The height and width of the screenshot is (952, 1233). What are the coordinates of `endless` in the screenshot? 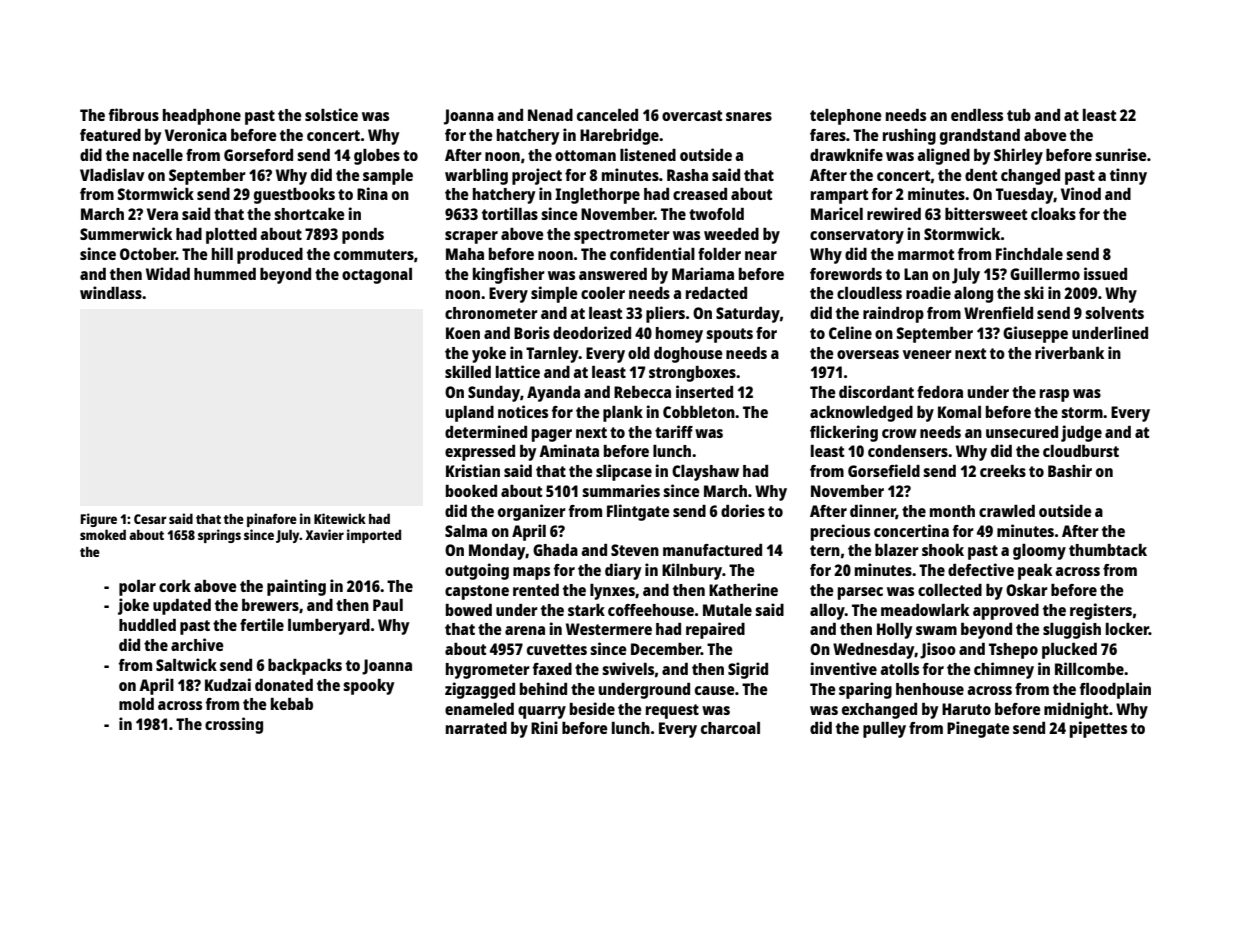 It's located at (977, 115).
